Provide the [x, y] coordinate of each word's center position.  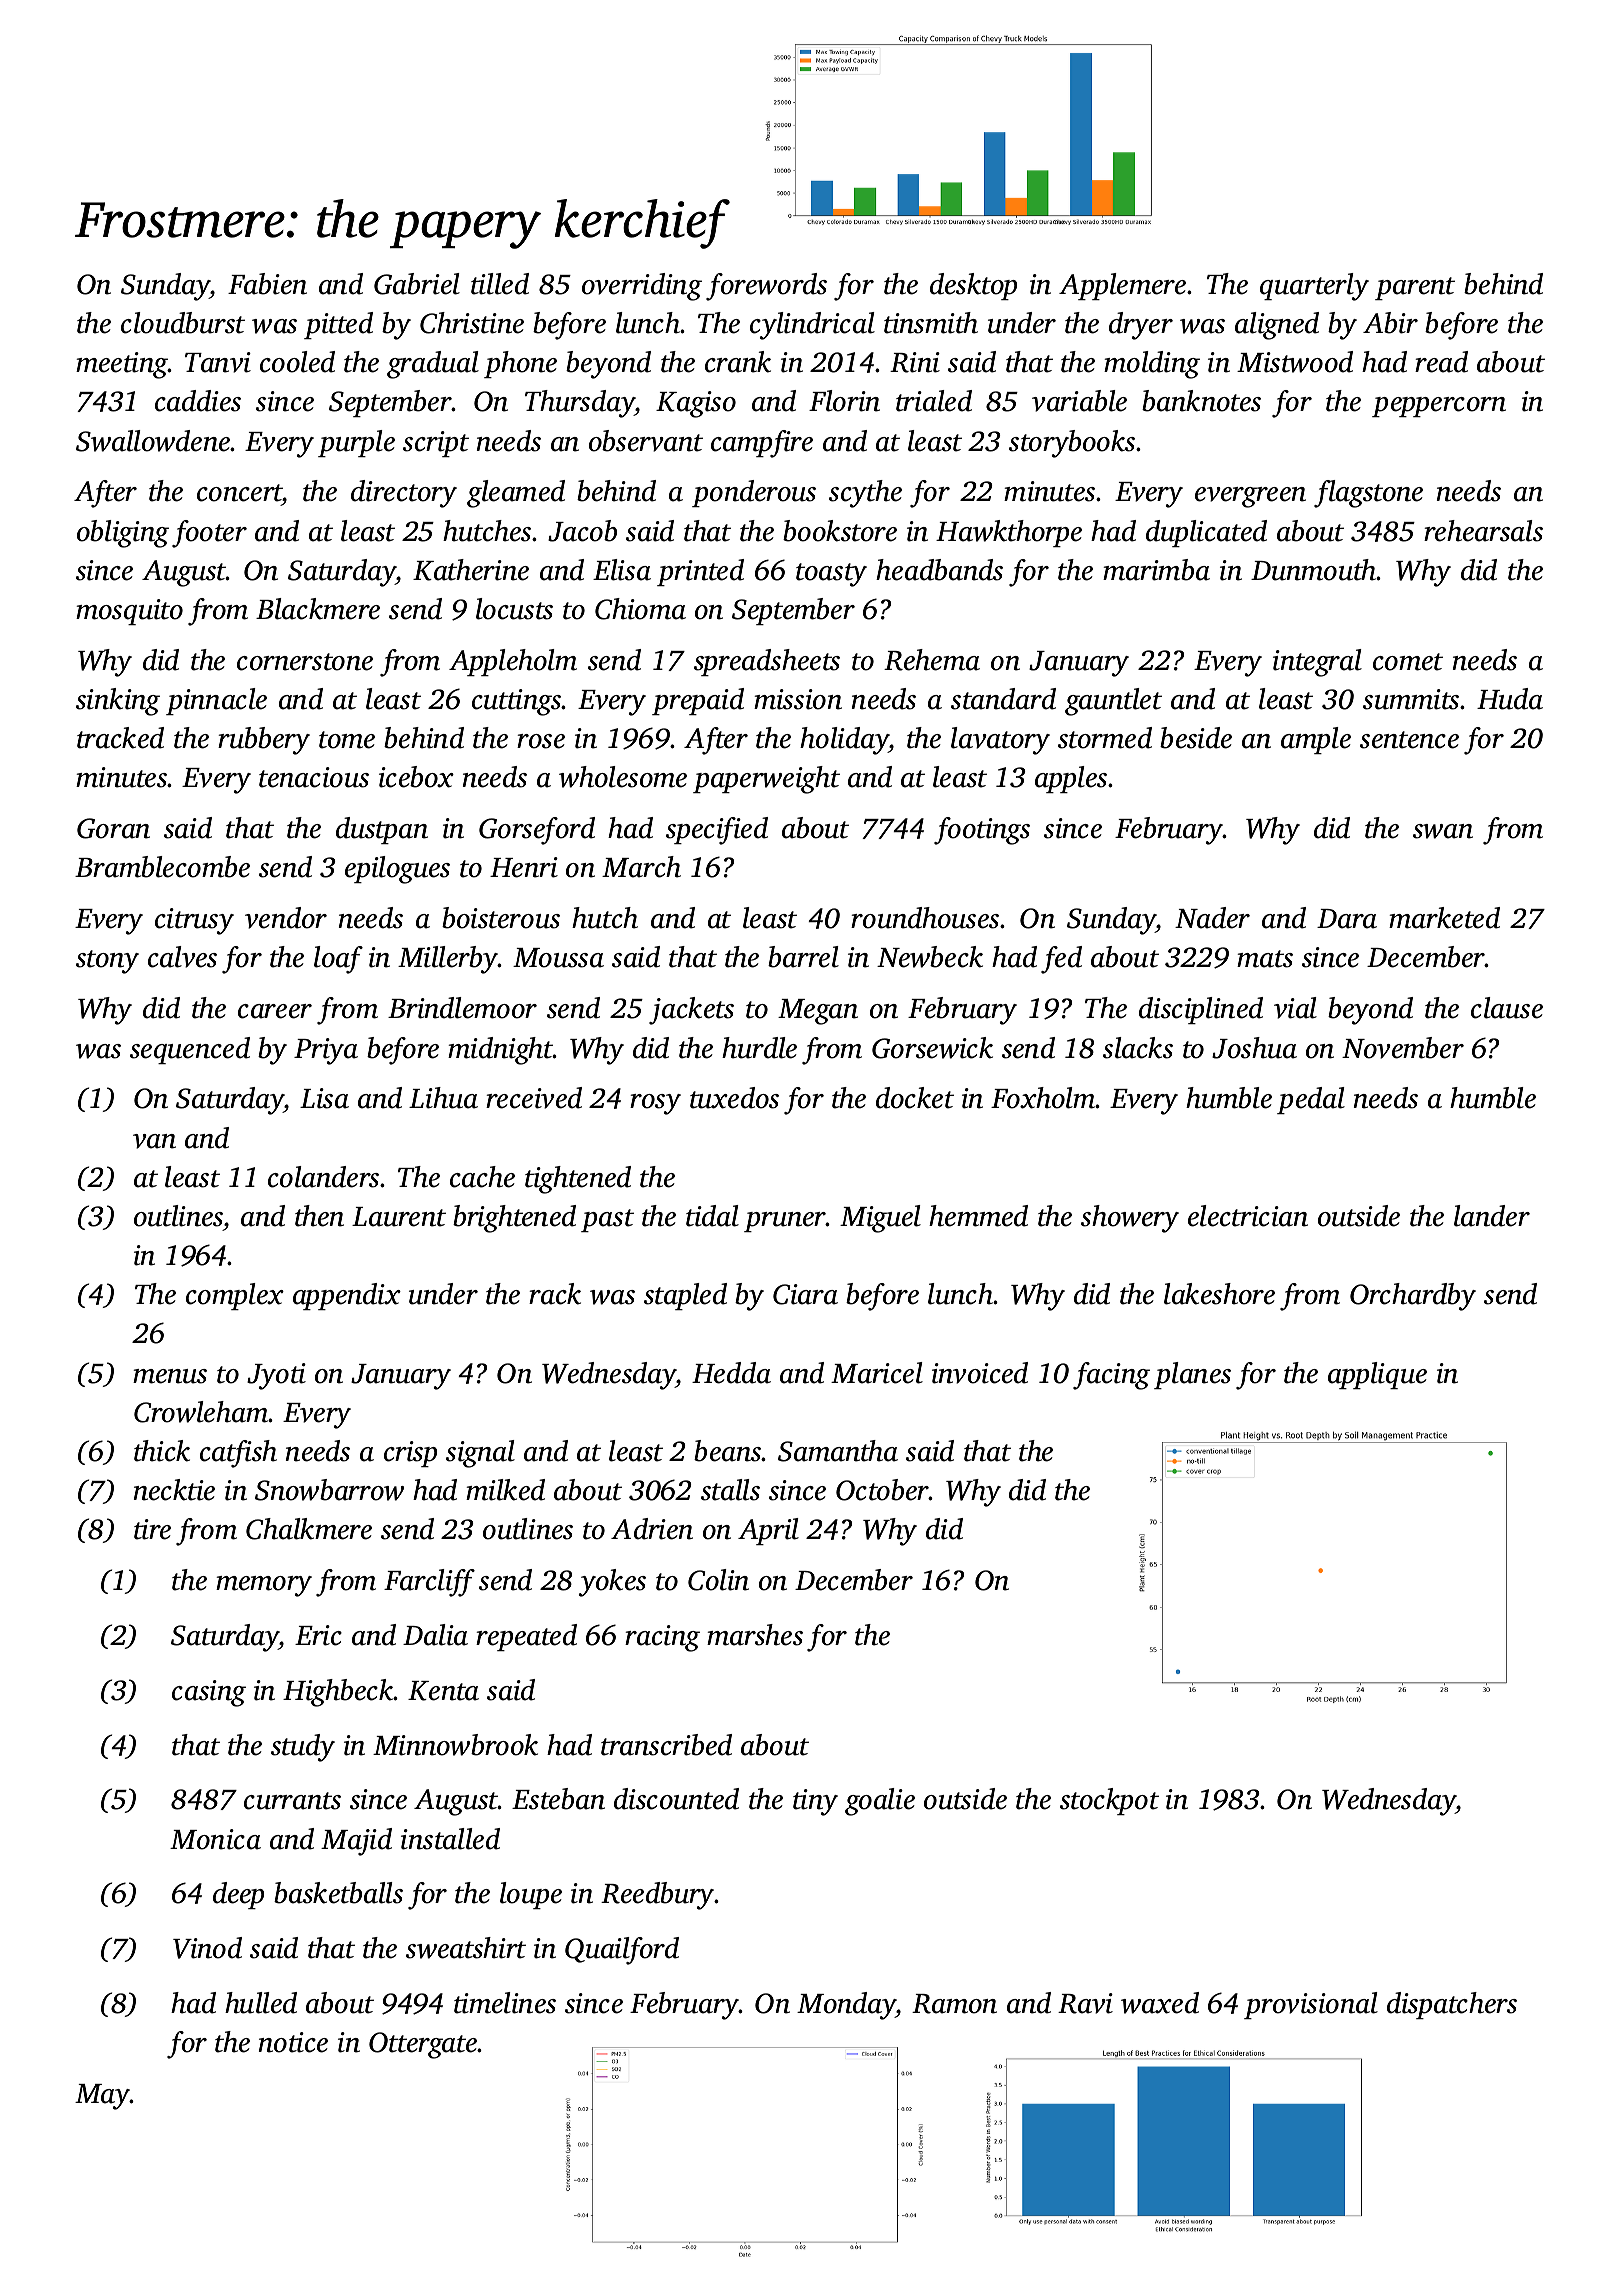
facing [1111, 1376]
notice [293, 2042]
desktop [973, 286]
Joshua [1254, 1048]
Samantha [838, 1451]
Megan [818, 1012]
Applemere [1122, 286]
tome [347, 740]
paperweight [766, 780]
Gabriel [417, 284]
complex [235, 1296]
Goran [113, 828]
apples [1071, 779]
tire [152, 1529]
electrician [1248, 1216]
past [607, 1220]
